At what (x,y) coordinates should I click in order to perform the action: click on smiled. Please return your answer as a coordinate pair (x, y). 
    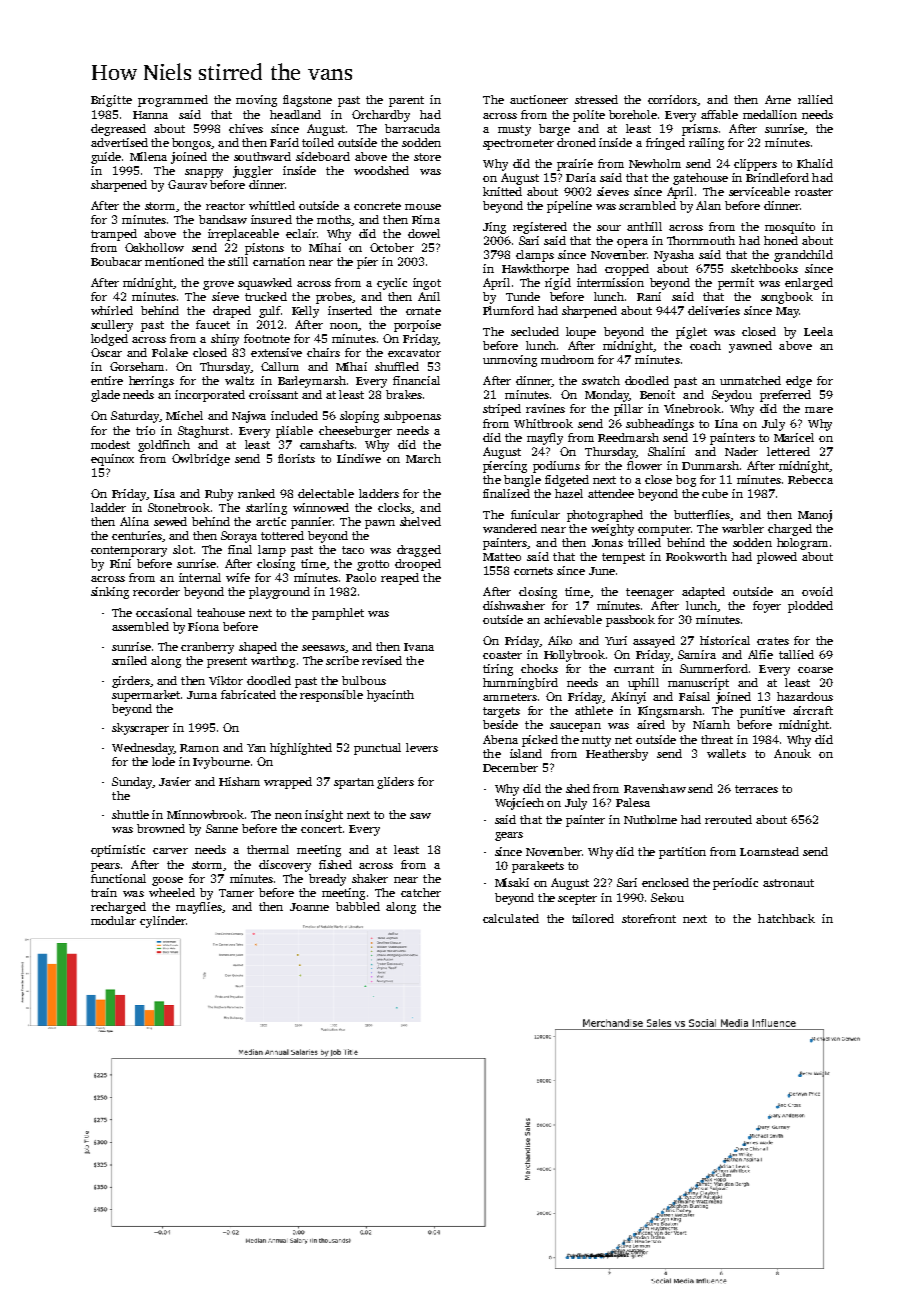
    Looking at the image, I should click on (129, 660).
